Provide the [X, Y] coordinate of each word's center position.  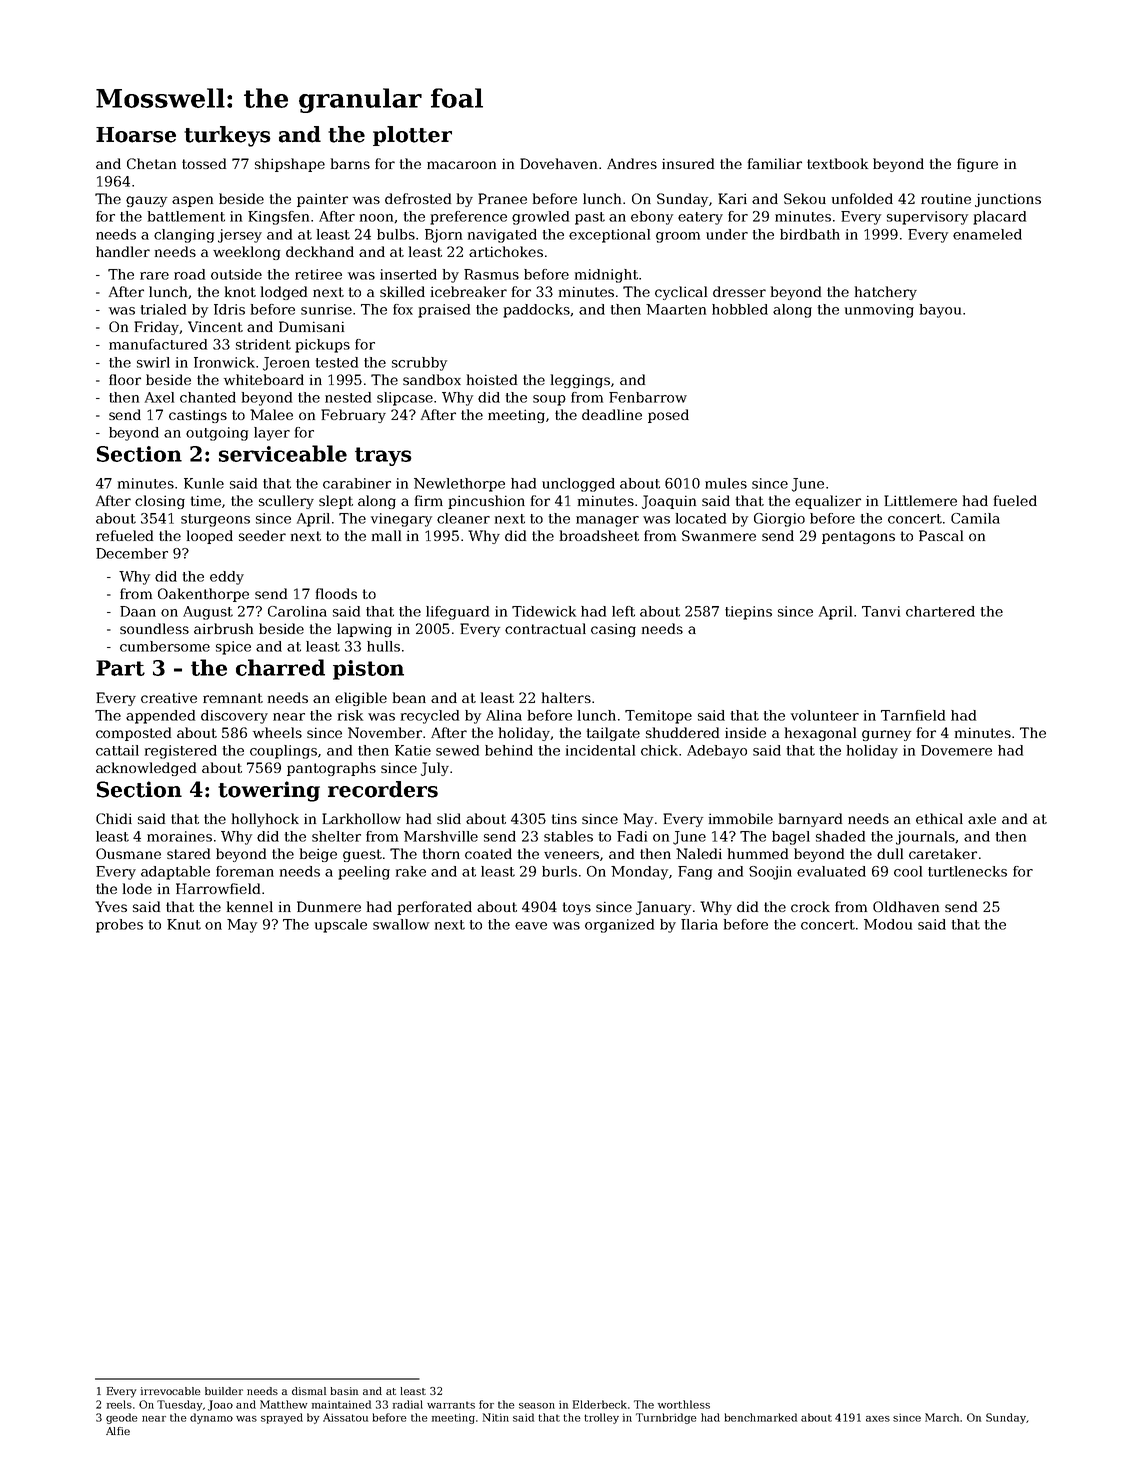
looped [210, 537]
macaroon [461, 165]
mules [726, 483]
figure [977, 165]
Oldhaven [906, 906]
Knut [184, 924]
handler [123, 251]
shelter [336, 836]
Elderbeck [600, 1404]
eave [531, 926]
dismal [309, 1391]
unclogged [578, 485]
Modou [888, 924]
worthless [684, 1404]
